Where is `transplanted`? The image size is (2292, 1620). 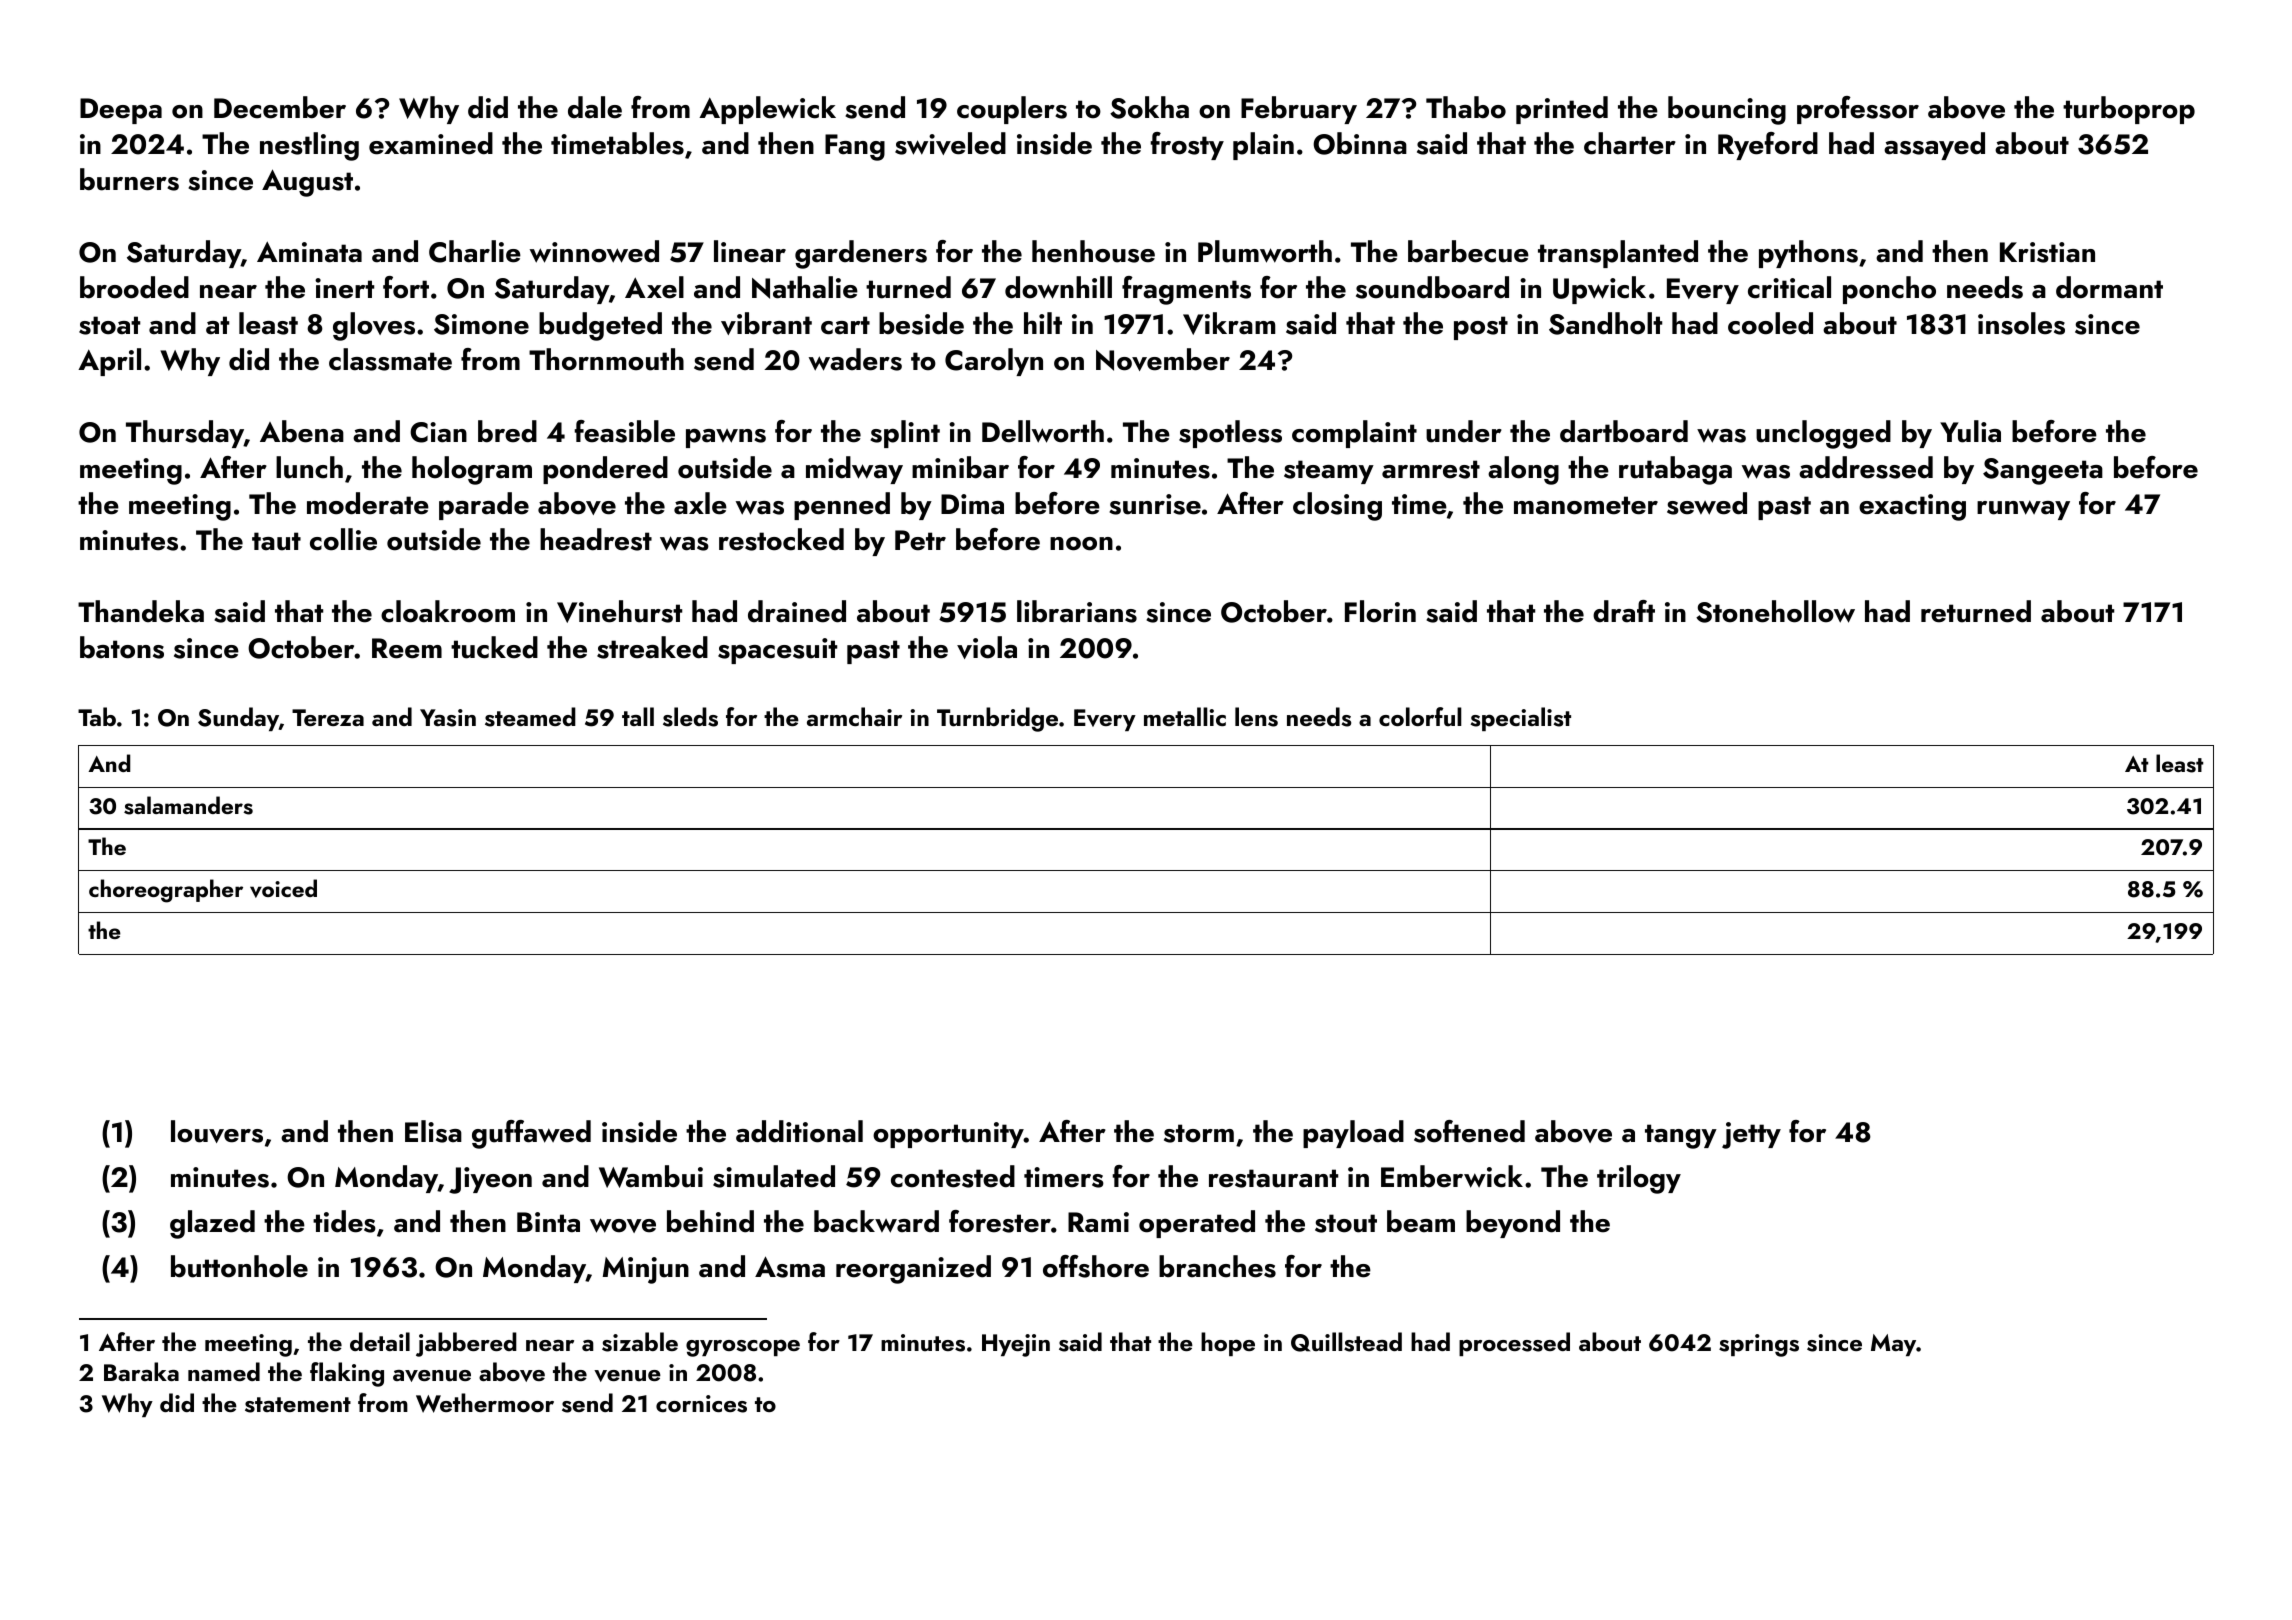
transplanted is located at coordinates (1618, 254).
